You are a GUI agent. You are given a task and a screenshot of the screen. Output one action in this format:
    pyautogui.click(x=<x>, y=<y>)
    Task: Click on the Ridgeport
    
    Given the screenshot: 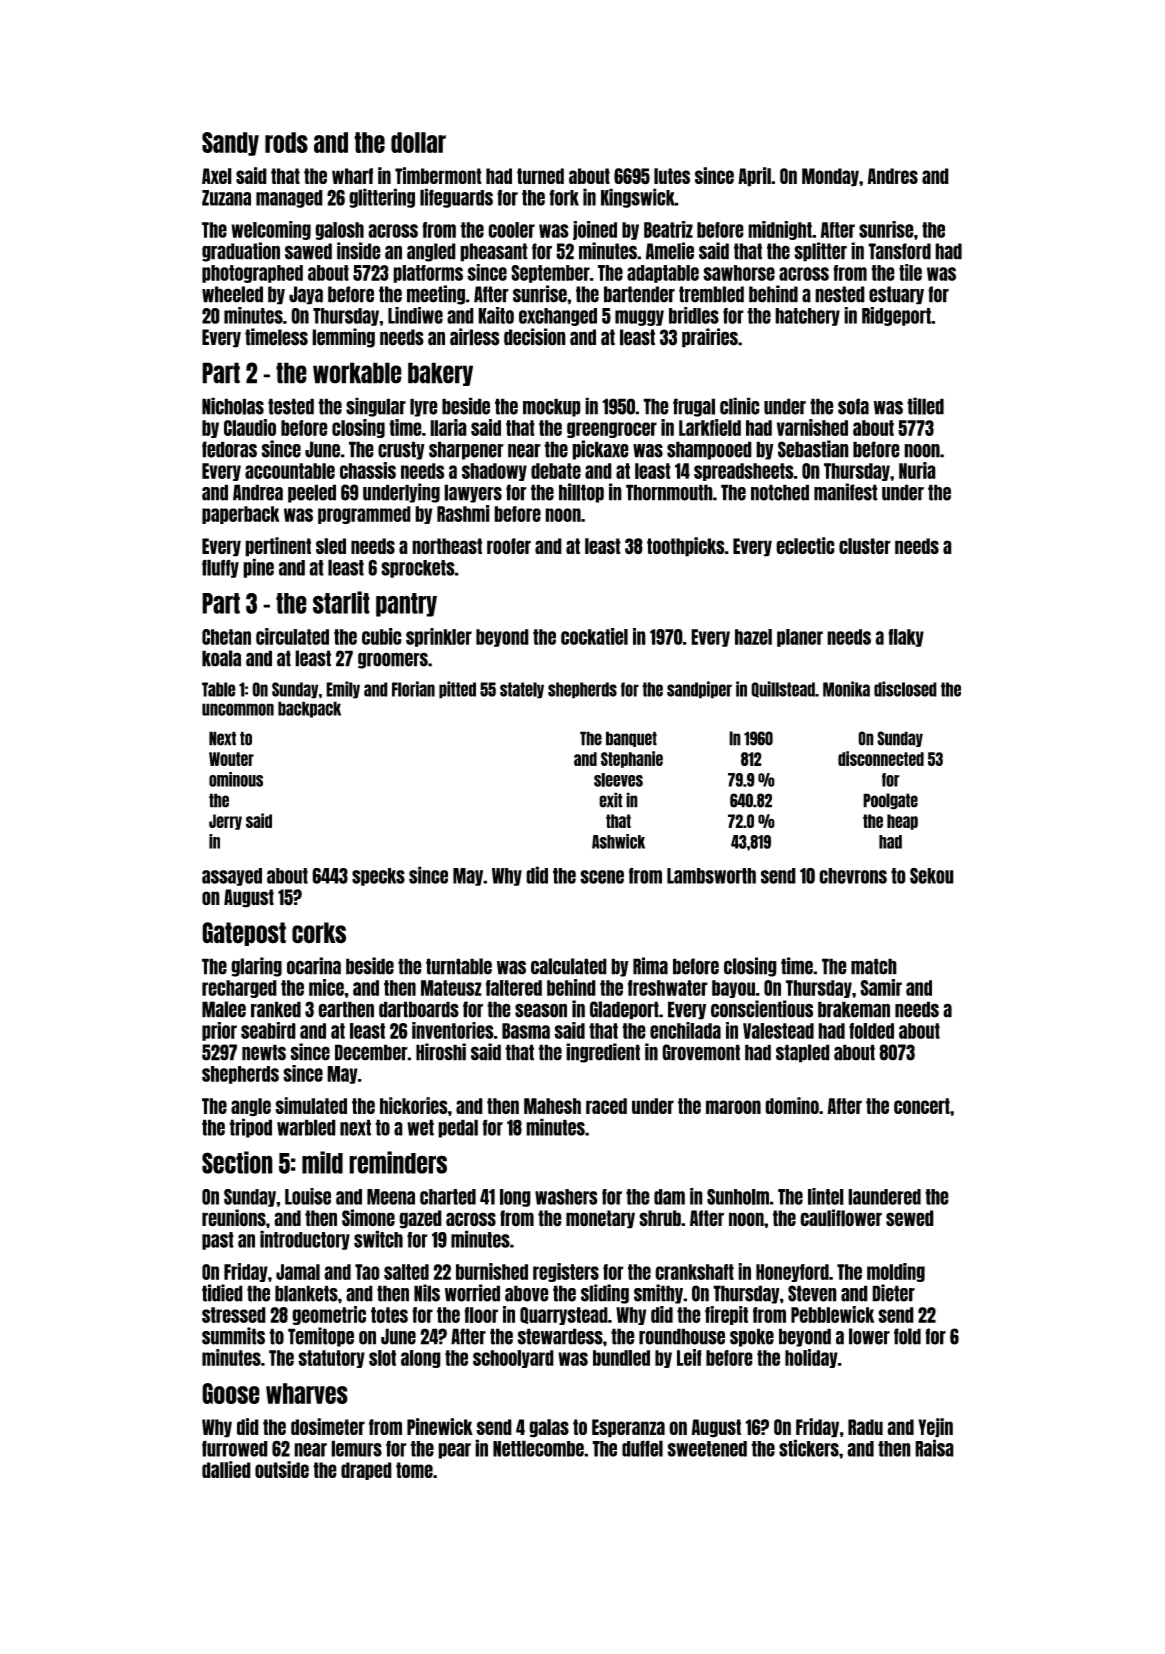 What is the action you would take?
    pyautogui.click(x=896, y=316)
